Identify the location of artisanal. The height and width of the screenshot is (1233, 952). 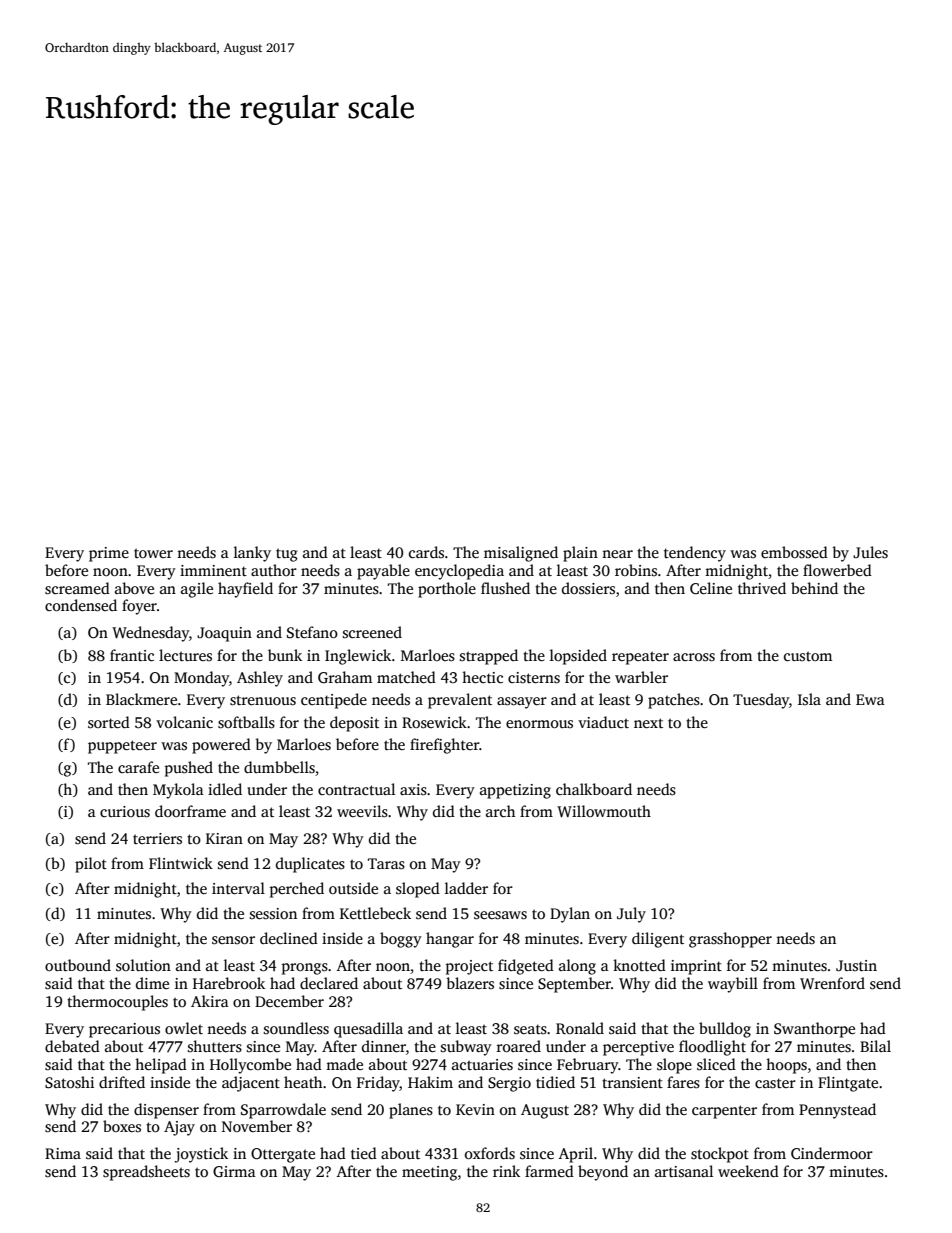
(684, 1171).
